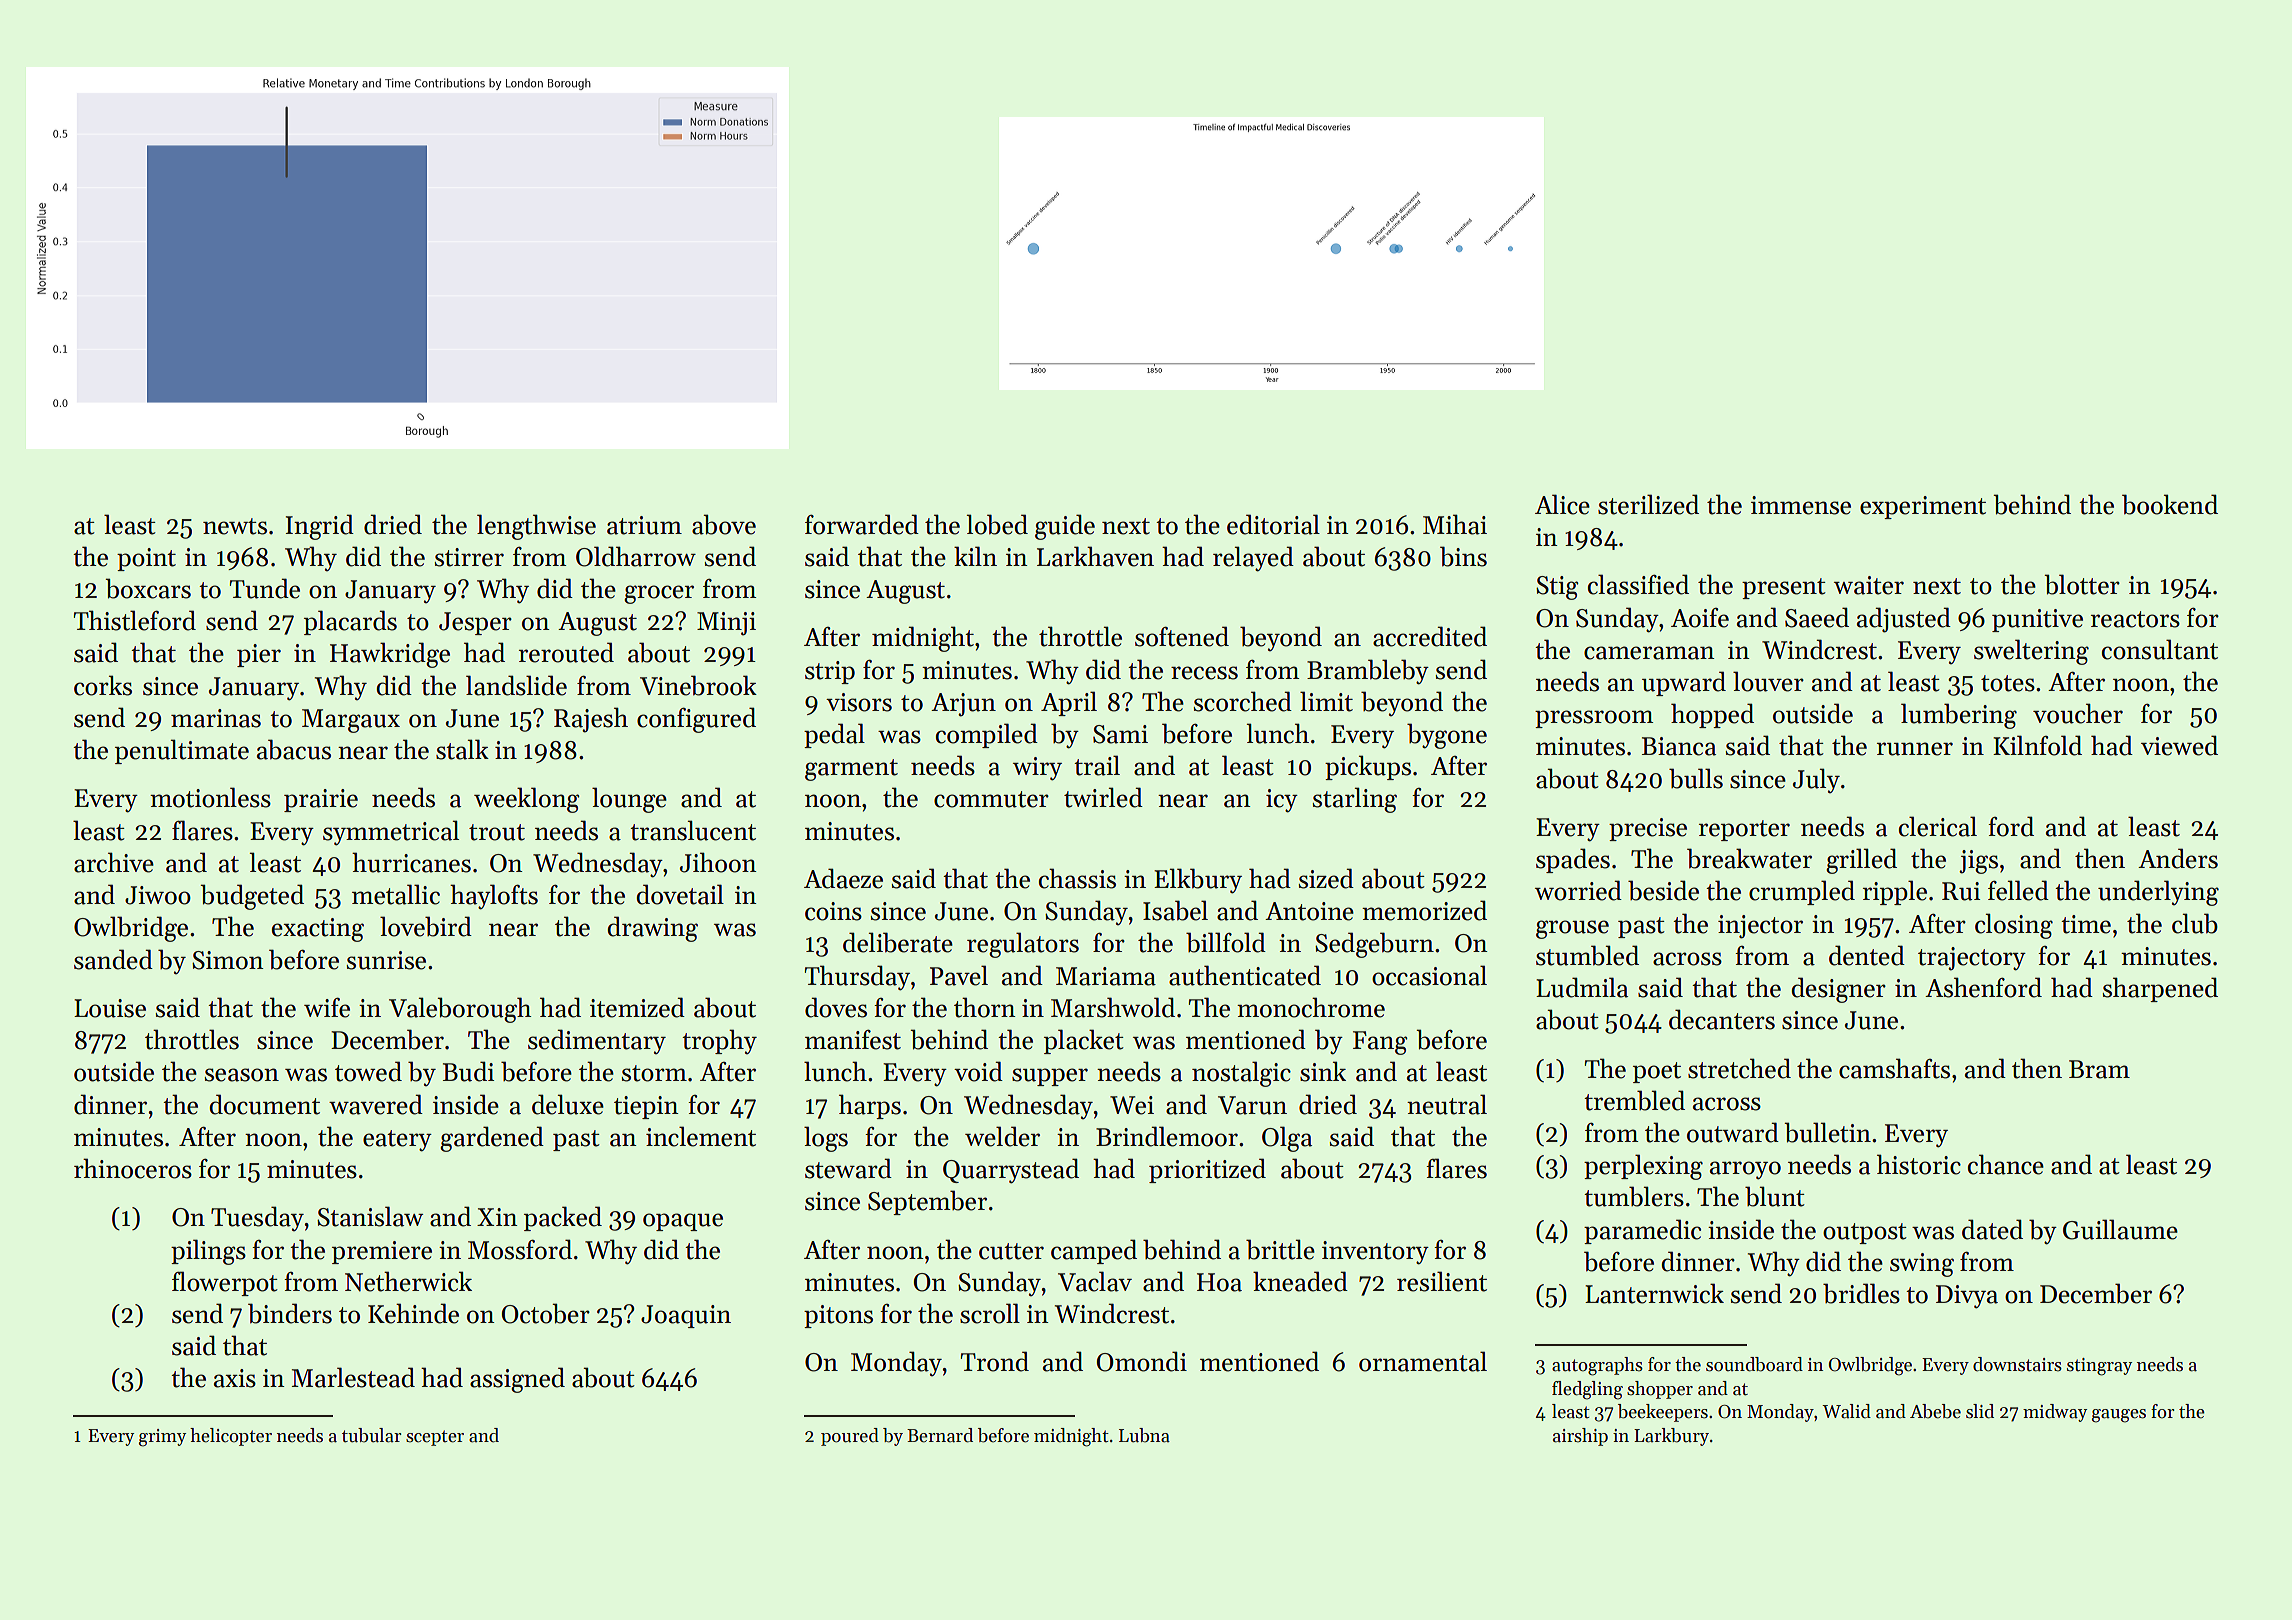  What do you see at coordinates (1011, 1251) in the screenshot?
I see `cutter` at bounding box center [1011, 1251].
